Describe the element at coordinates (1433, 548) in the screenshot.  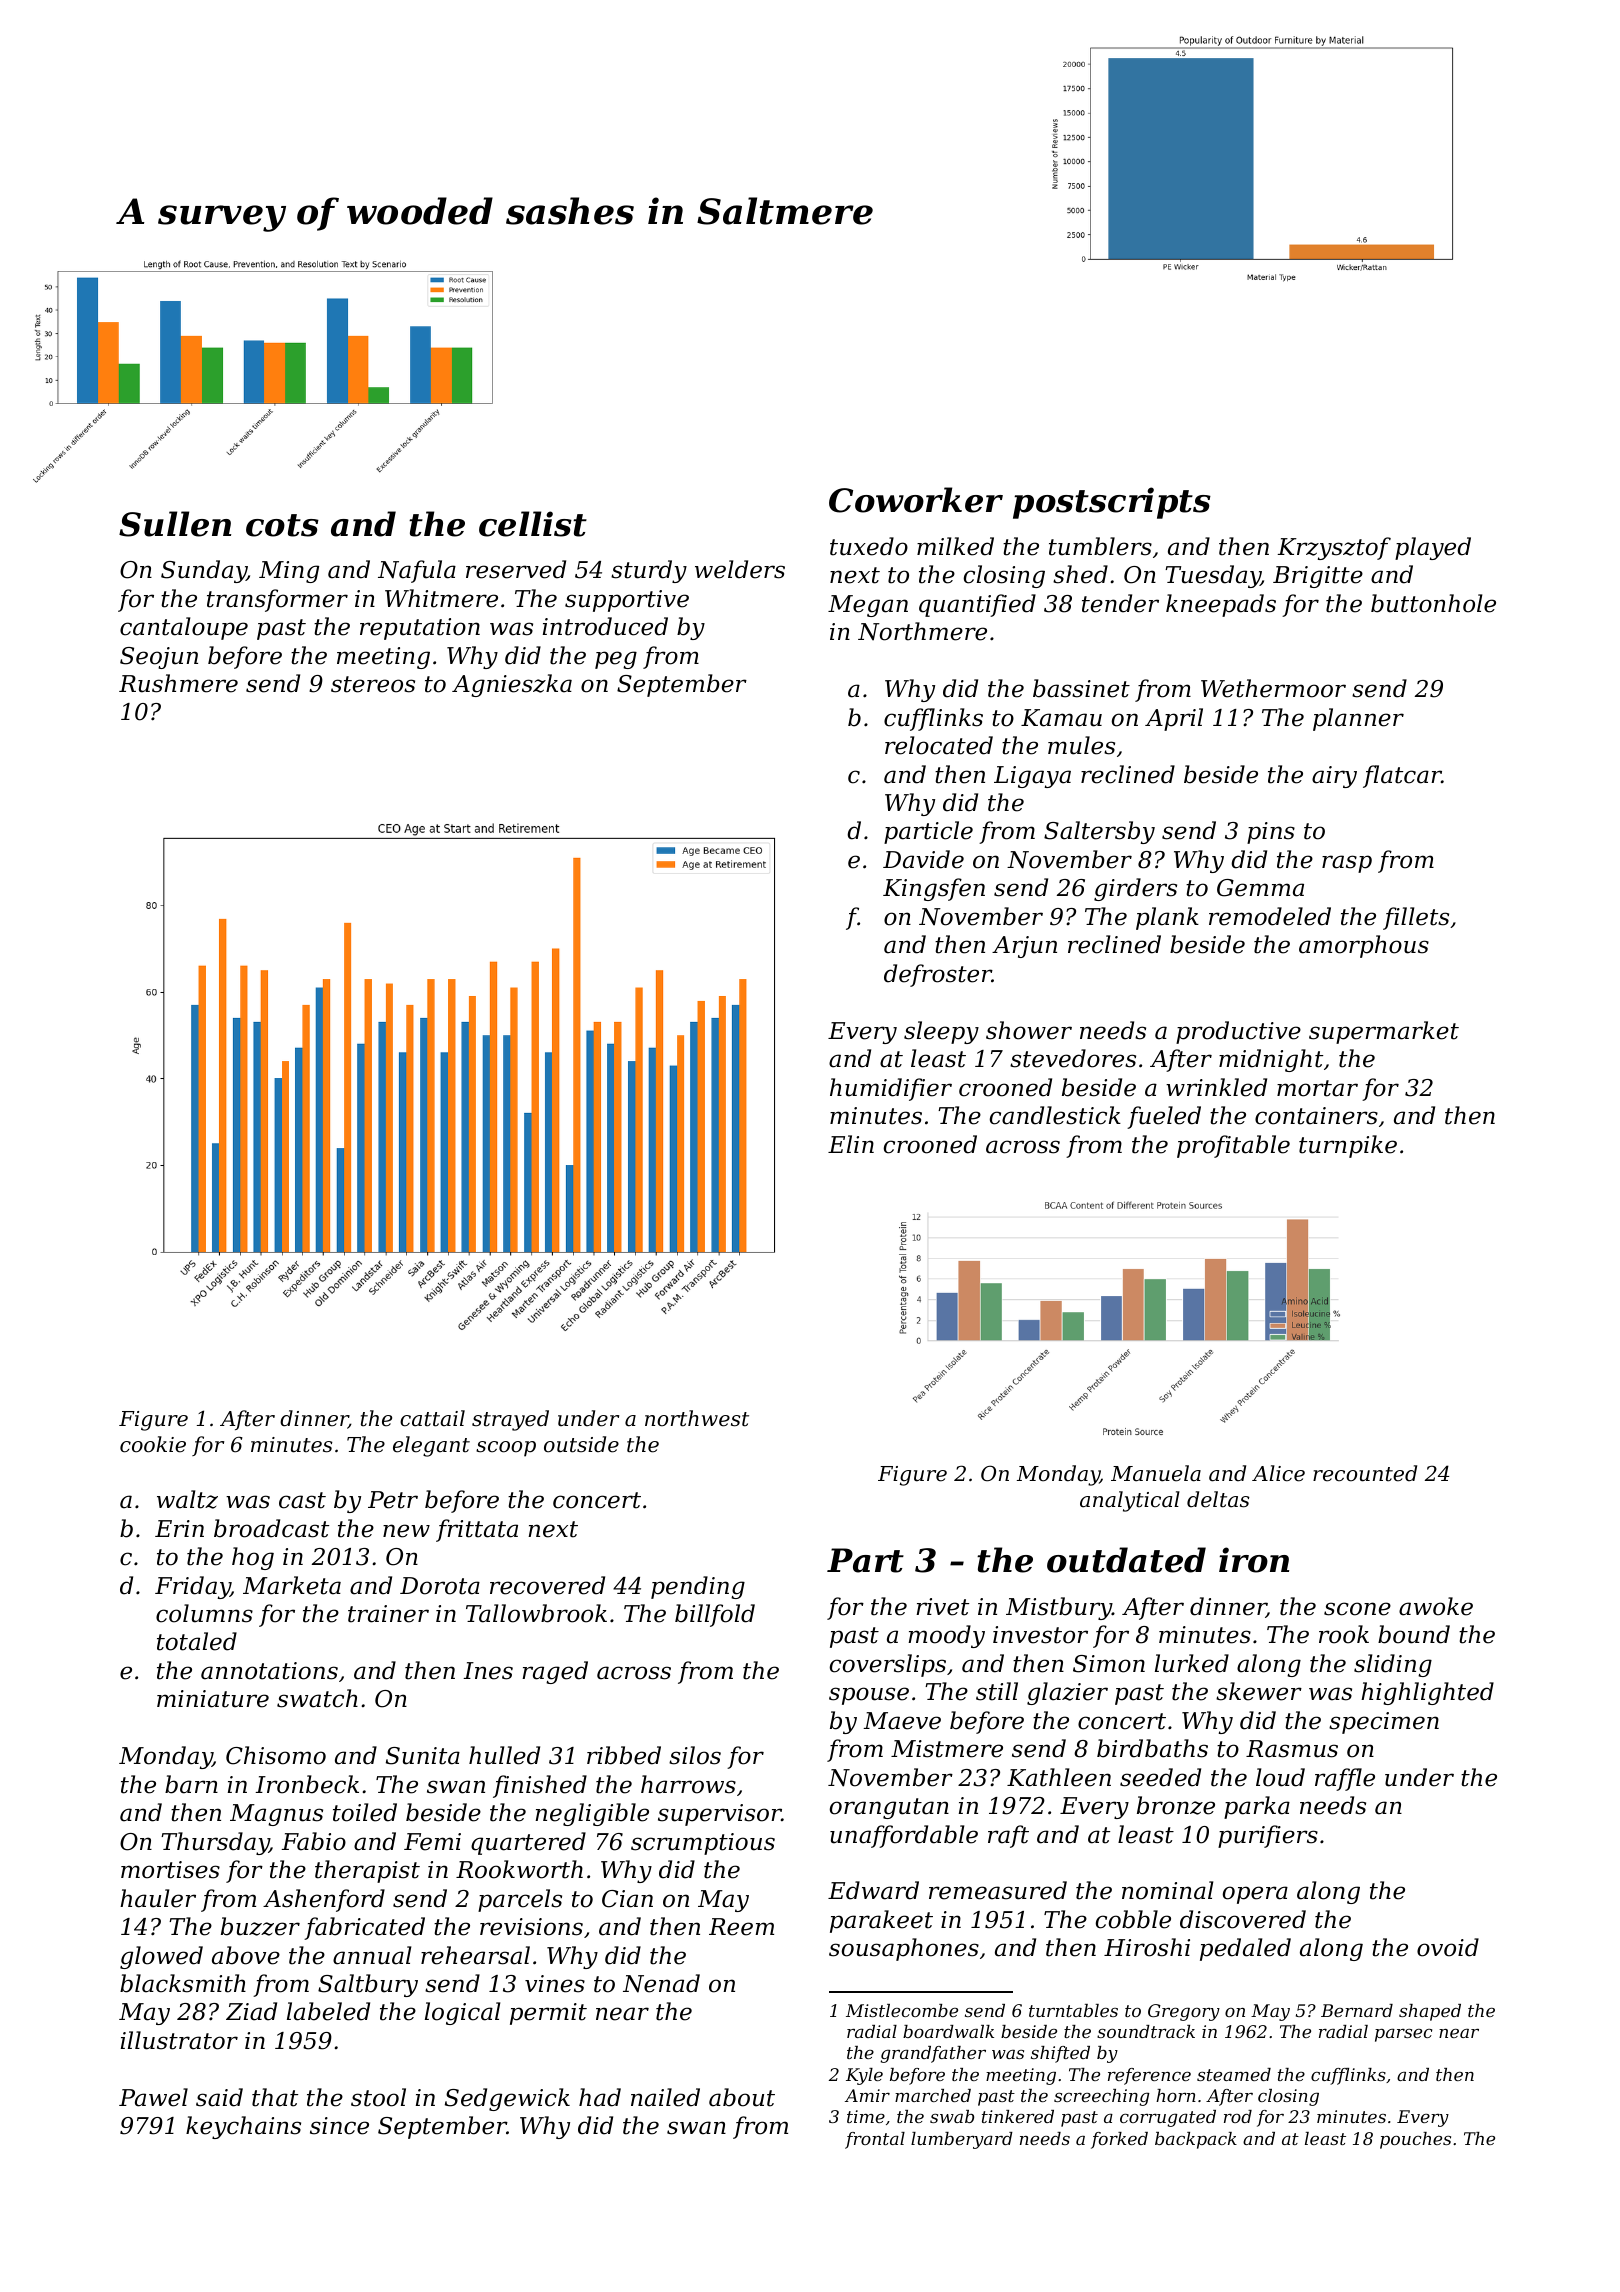
I see `played` at that location.
